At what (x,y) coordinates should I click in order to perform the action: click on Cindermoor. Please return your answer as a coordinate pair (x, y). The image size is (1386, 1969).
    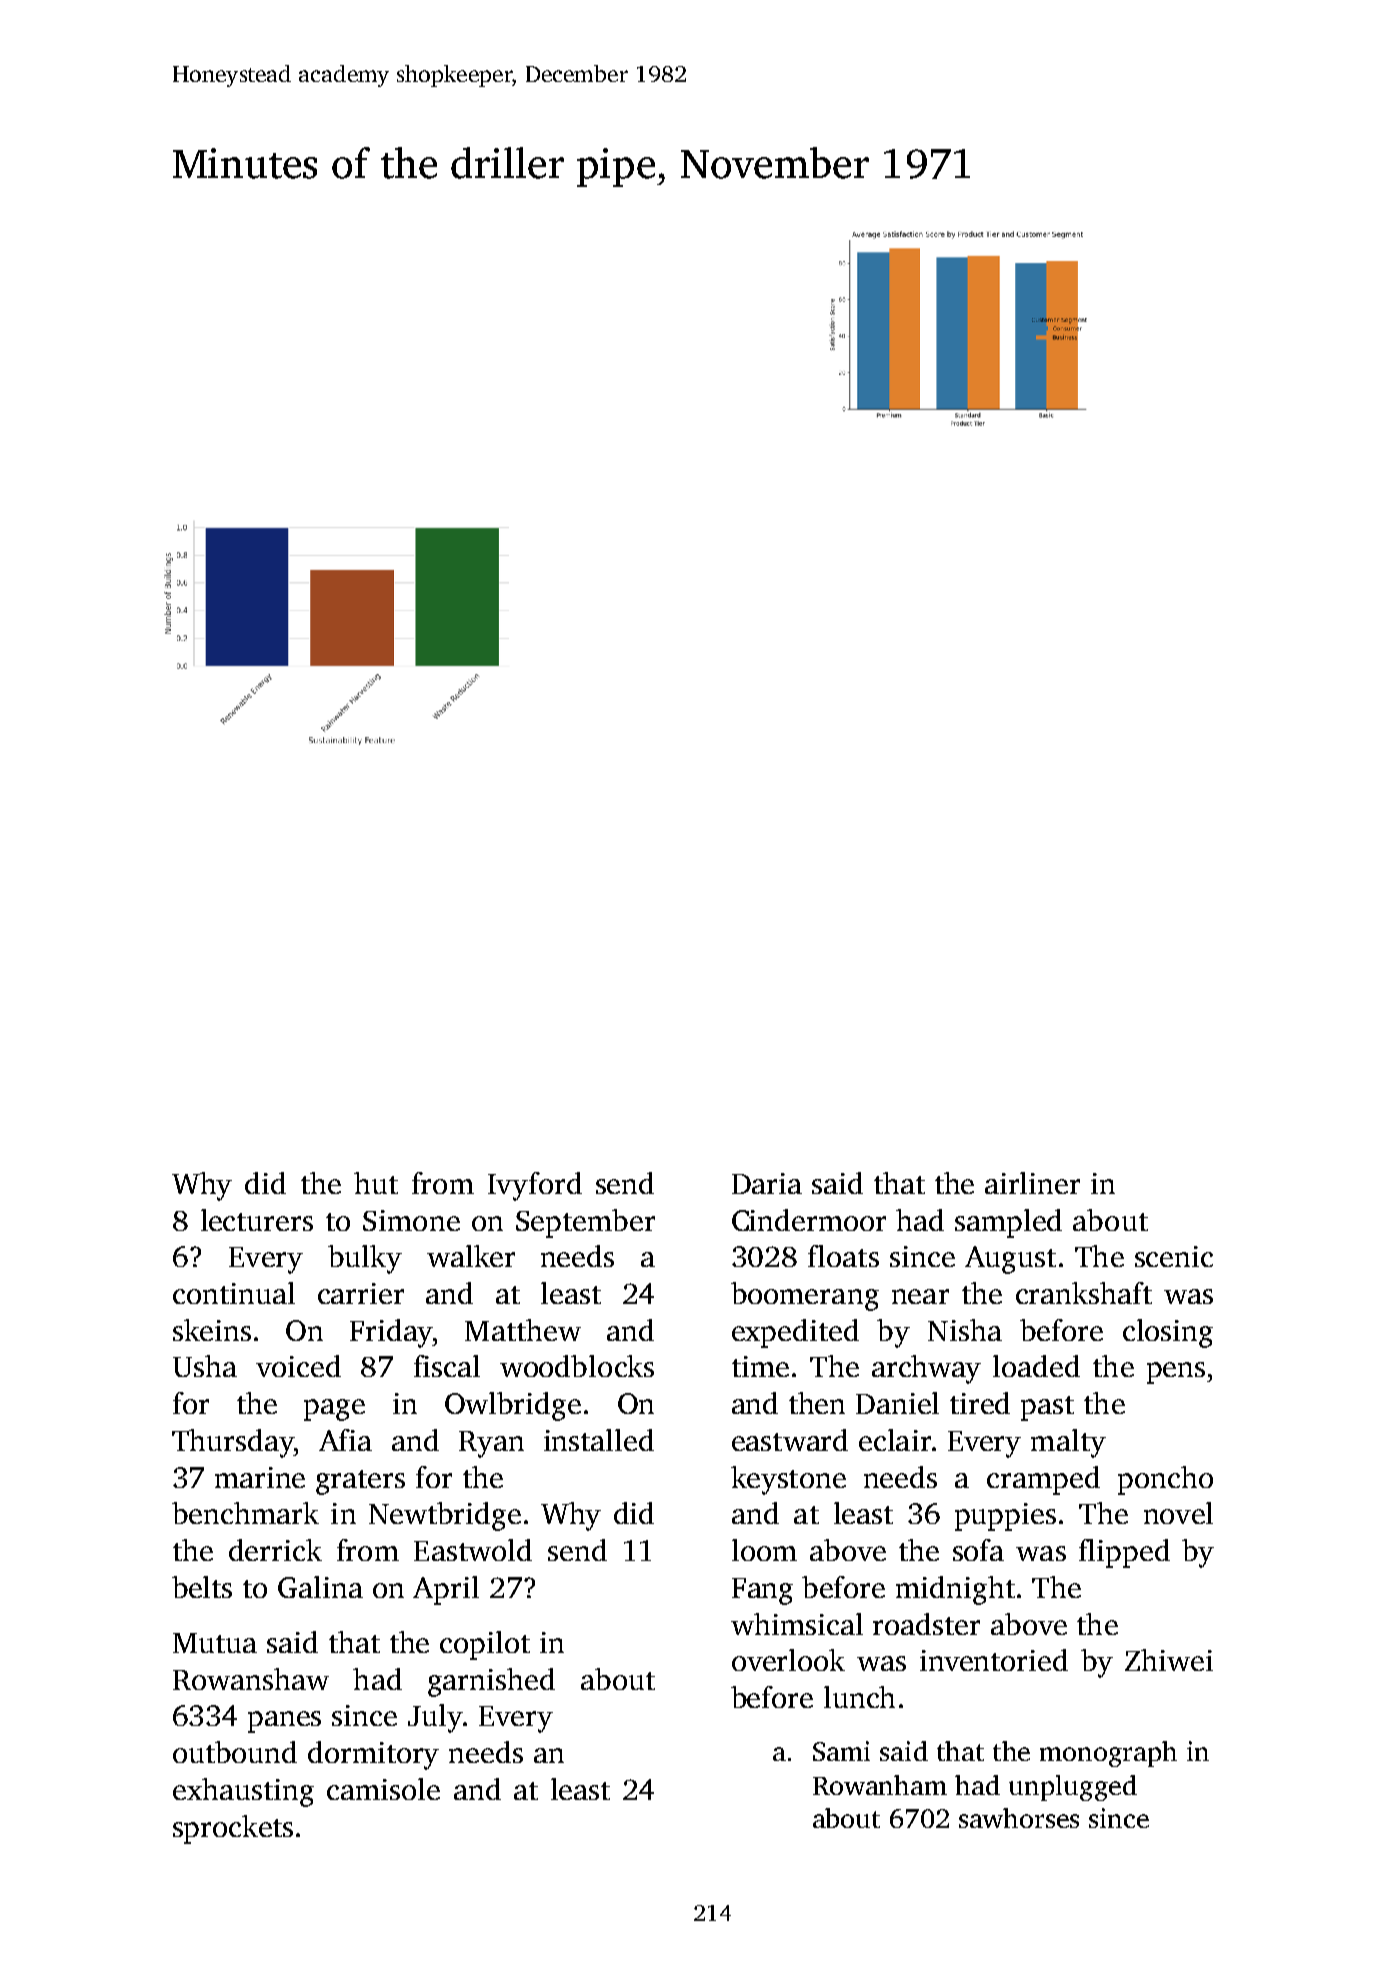
    Looking at the image, I should click on (809, 1220).
